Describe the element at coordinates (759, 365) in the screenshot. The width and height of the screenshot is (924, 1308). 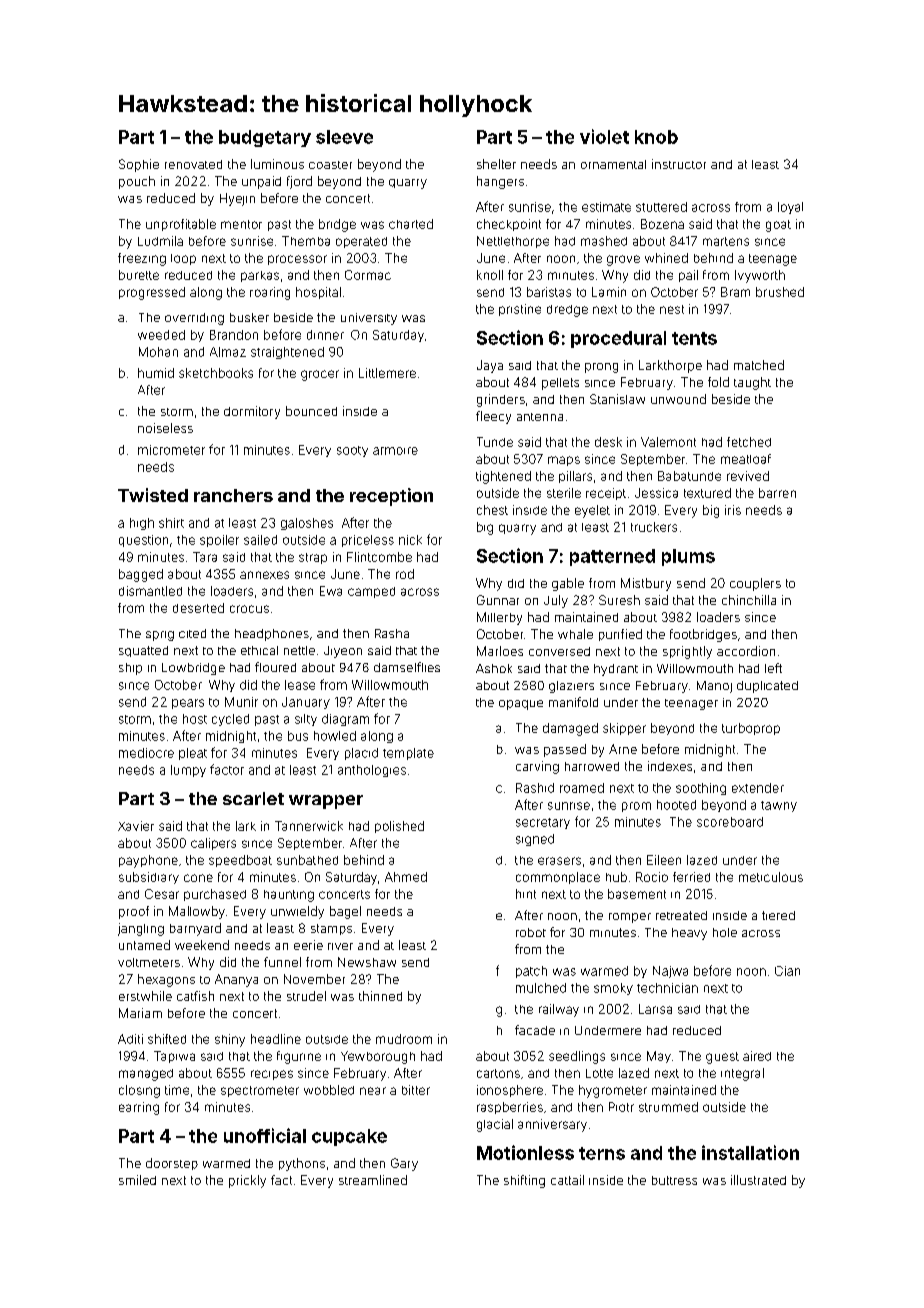
I see `matched` at that location.
